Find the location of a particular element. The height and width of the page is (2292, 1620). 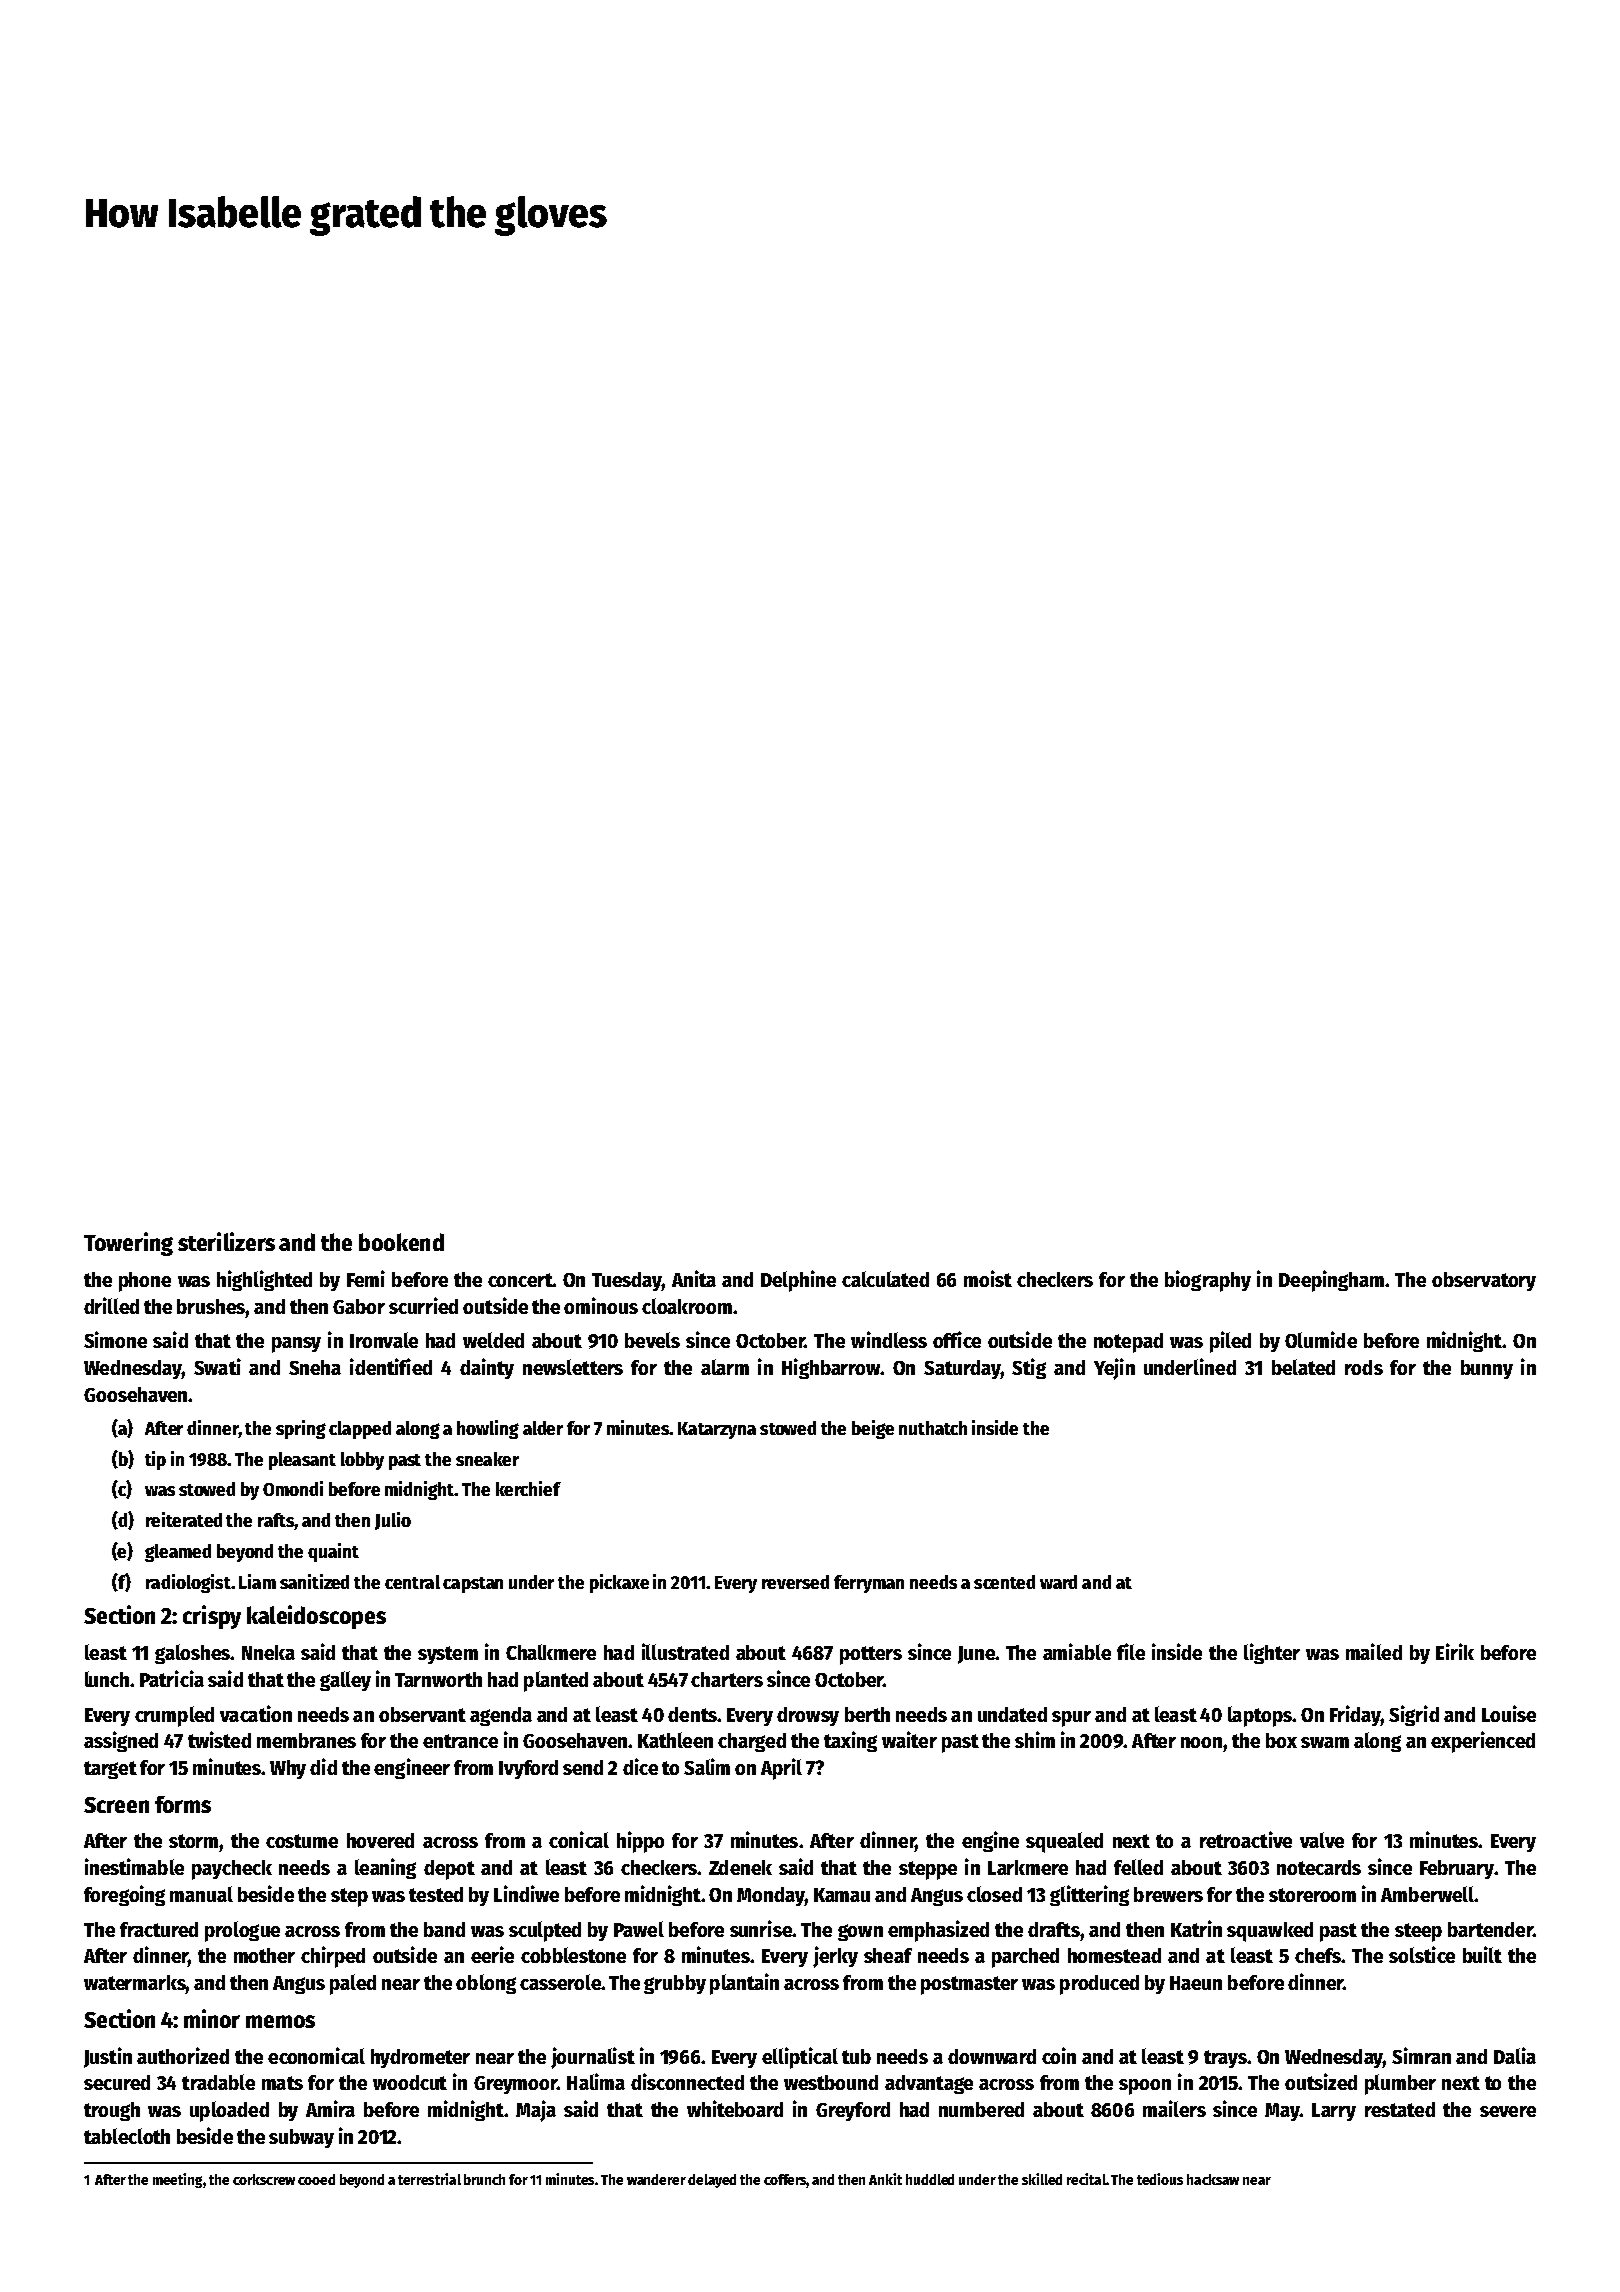

biography is located at coordinates (1208, 1281).
